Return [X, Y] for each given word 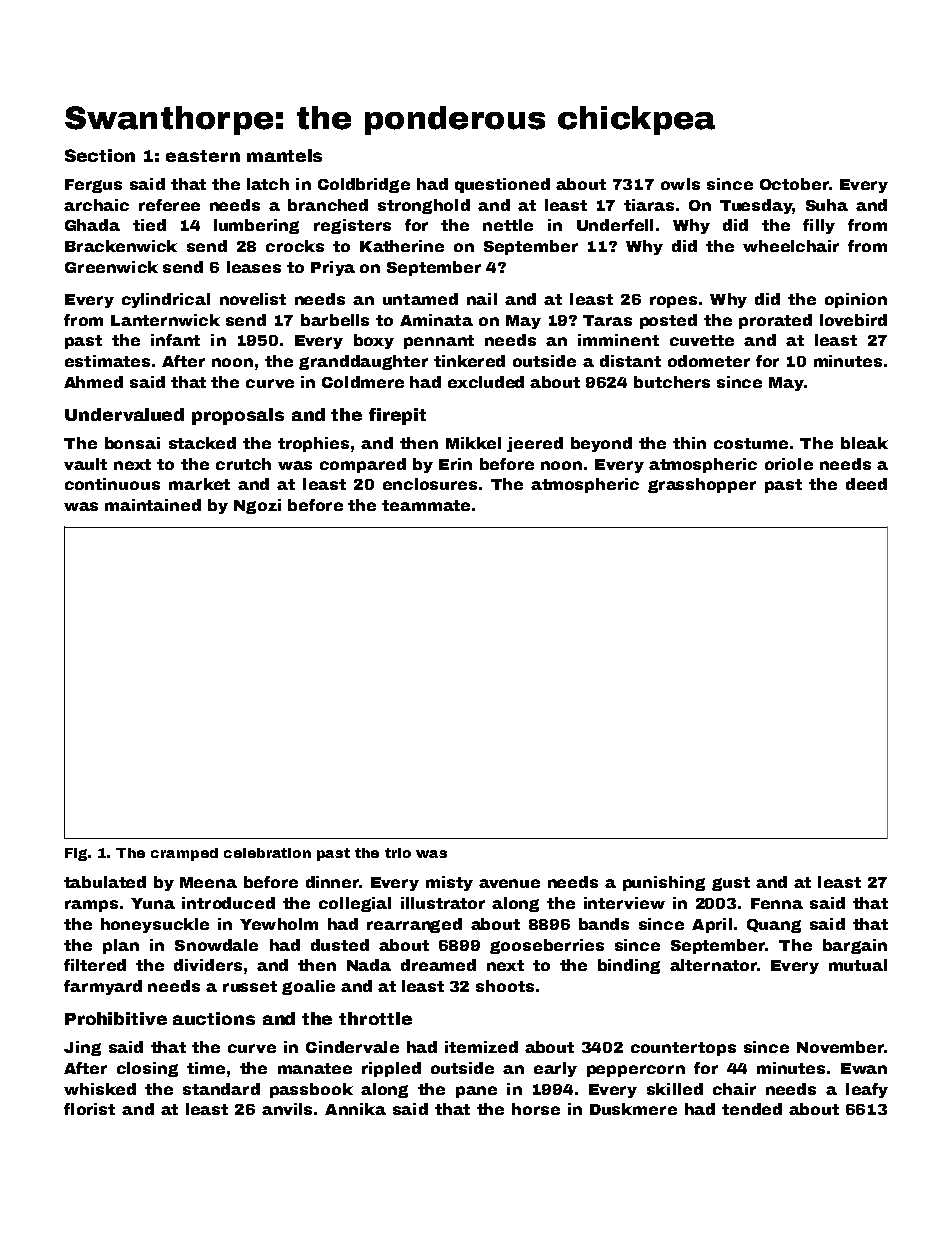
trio [398, 853]
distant [630, 361]
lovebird [853, 320]
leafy [867, 1090]
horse [536, 1109]
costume [751, 443]
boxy [374, 341]
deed [866, 484]
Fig [76, 854]
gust [731, 884]
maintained [153, 505]
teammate [426, 505]
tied [149, 225]
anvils [287, 1109]
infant [175, 340]
